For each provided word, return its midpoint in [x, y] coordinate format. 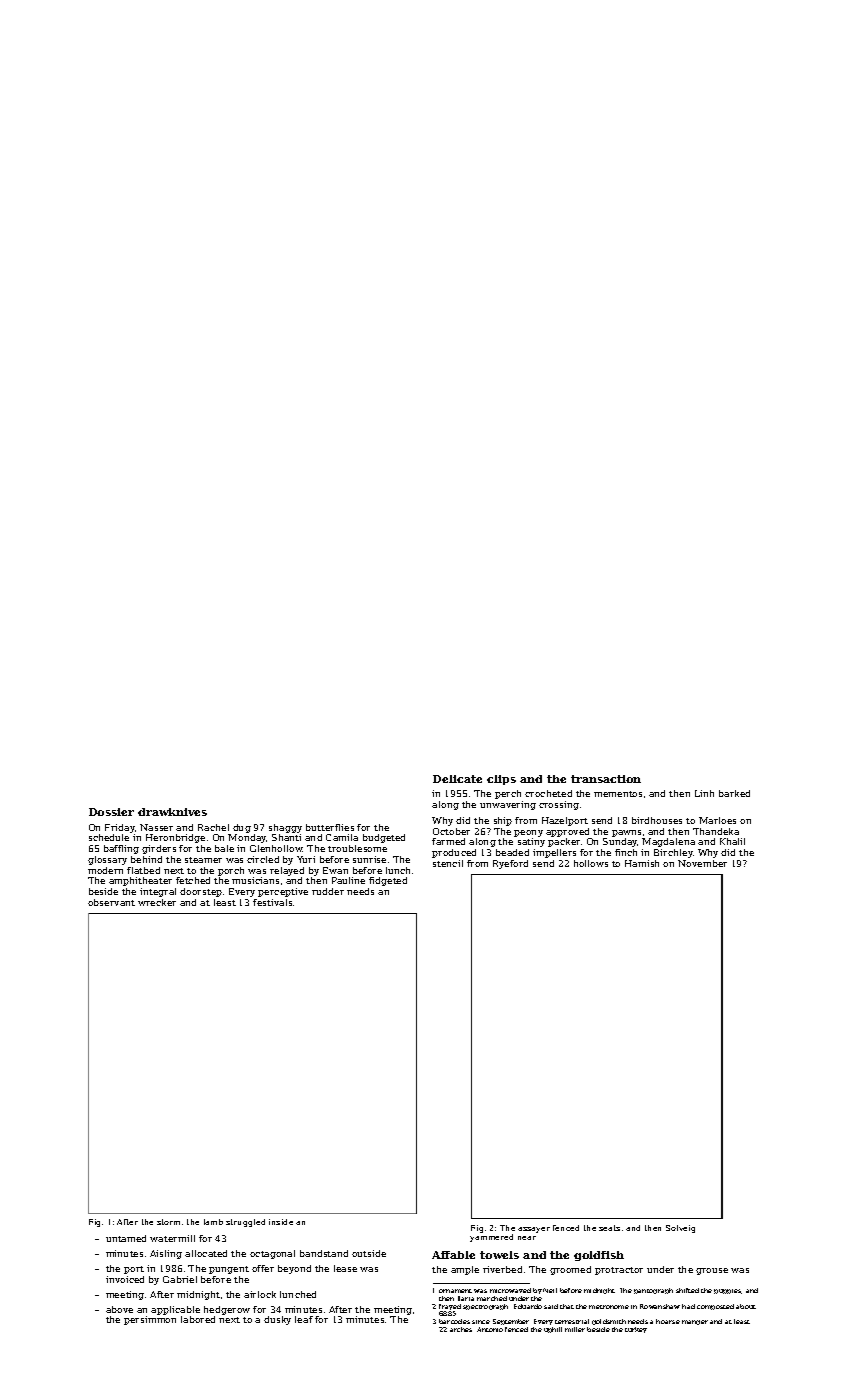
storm [168, 1222]
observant [111, 902]
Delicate [457, 779]
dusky [277, 1320]
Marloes [717, 820]
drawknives [172, 812]
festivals [272, 902]
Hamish [642, 863]
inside [281, 1222]
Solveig [680, 1229]
